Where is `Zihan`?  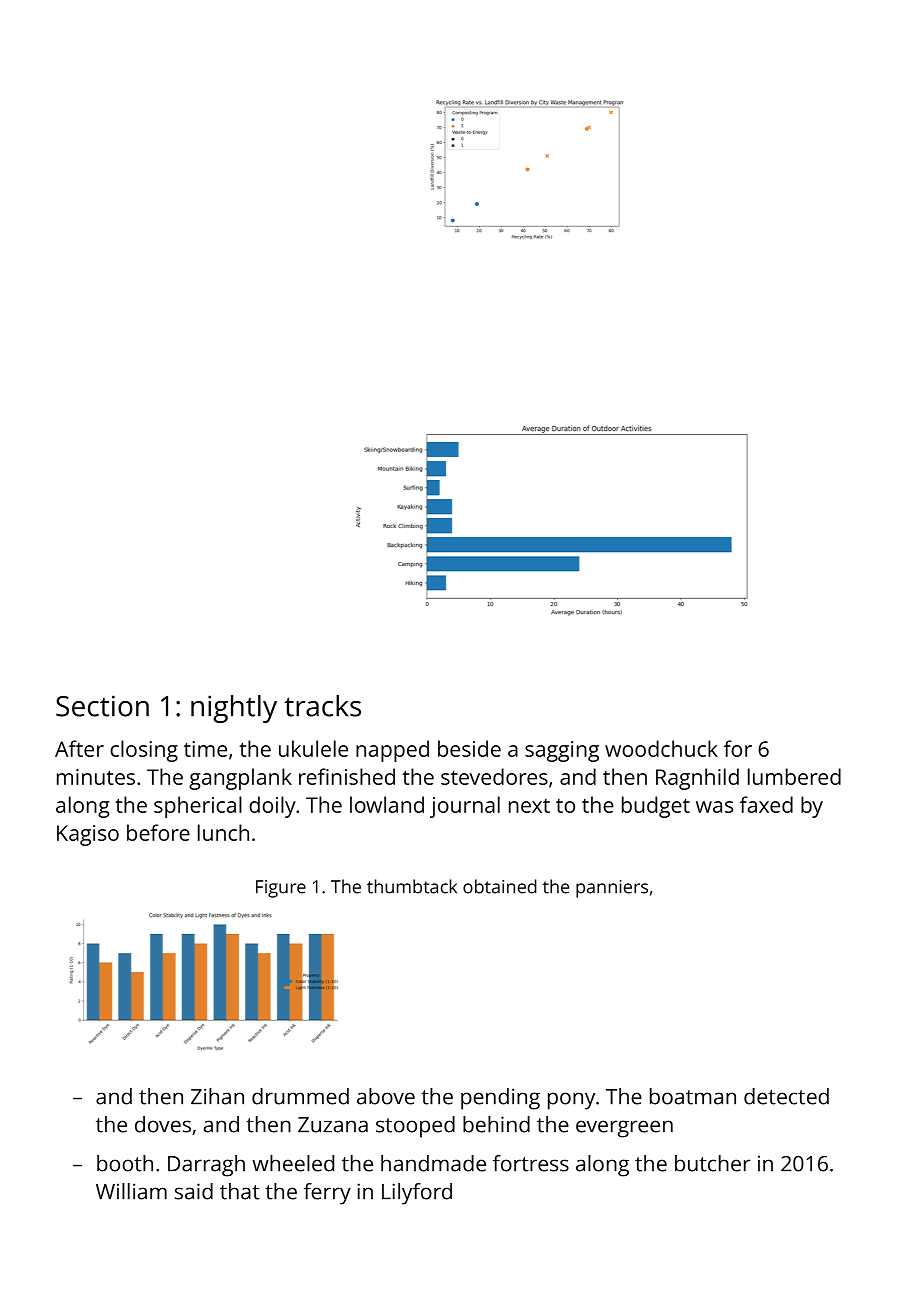 Zihan is located at coordinates (217, 1096).
